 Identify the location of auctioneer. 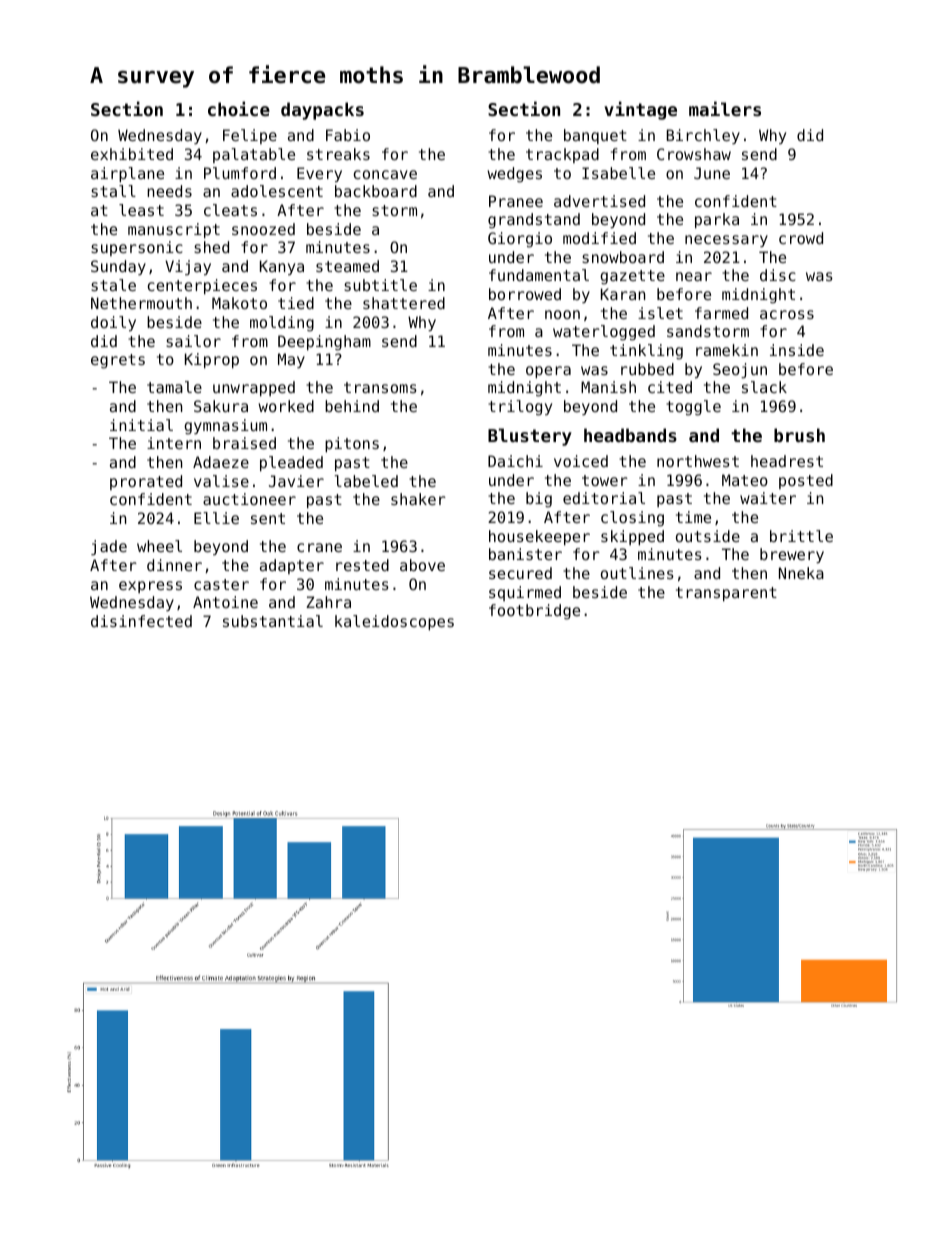
(249, 499).
